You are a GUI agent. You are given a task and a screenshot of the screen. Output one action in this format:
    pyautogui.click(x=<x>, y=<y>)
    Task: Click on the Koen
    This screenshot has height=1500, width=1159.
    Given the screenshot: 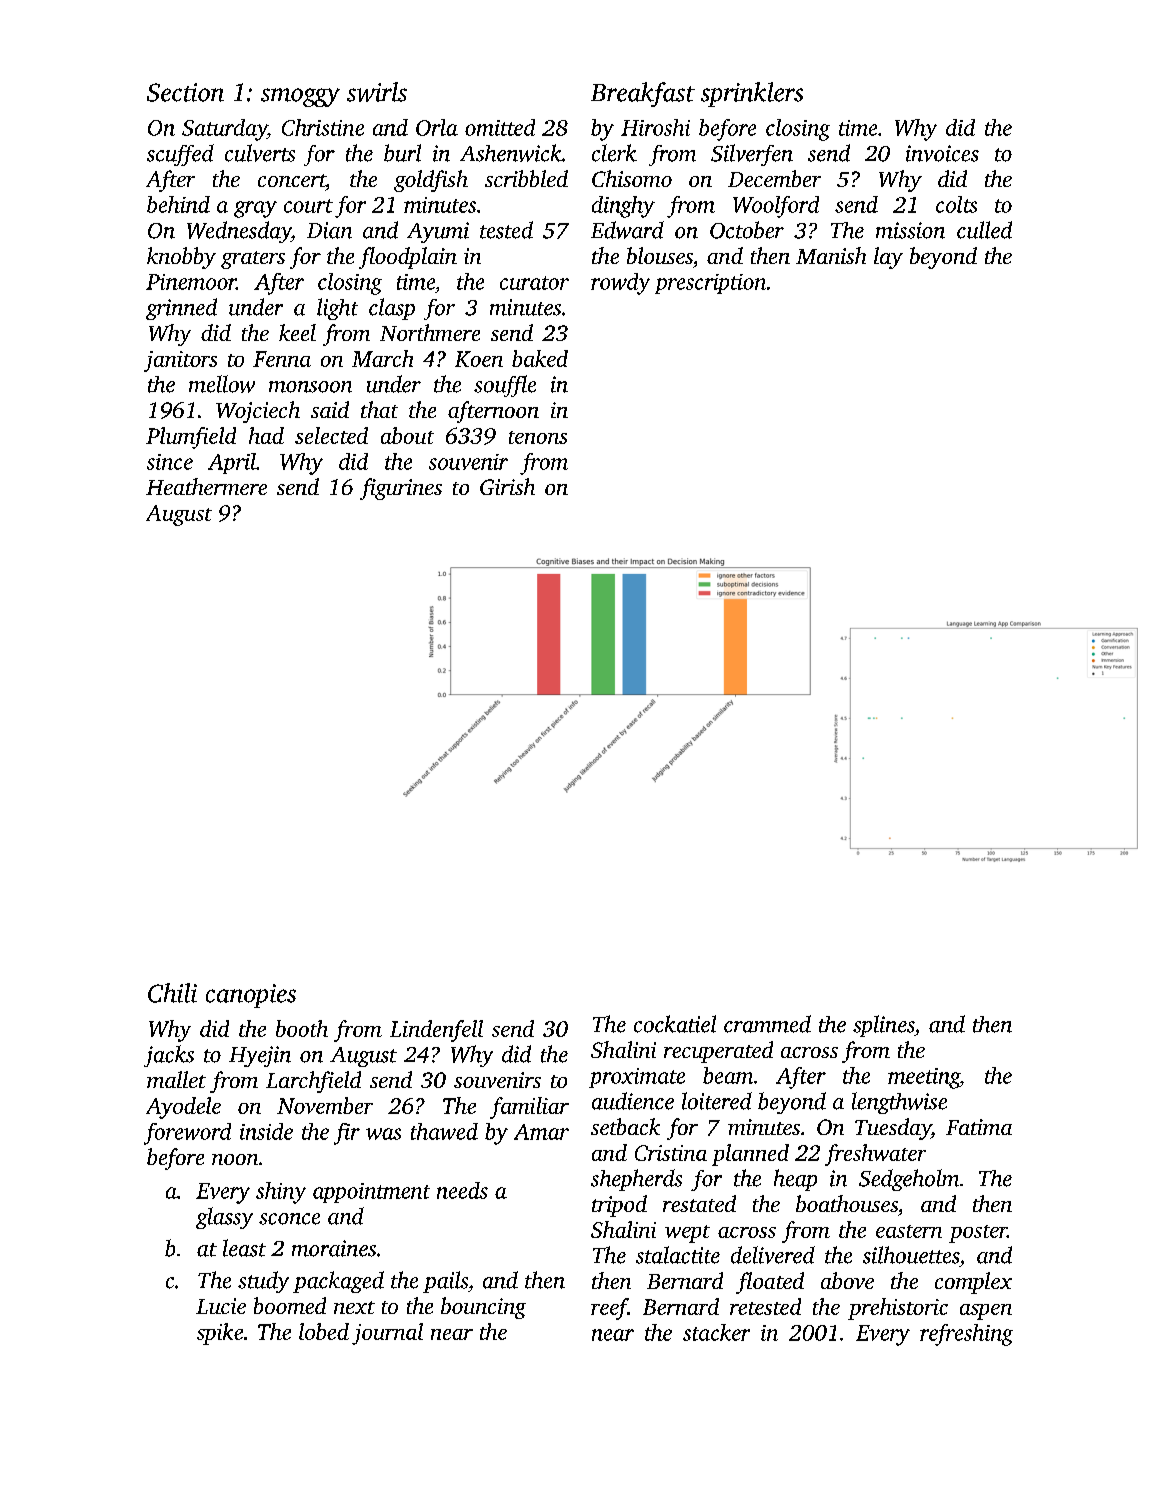 What is the action you would take?
    pyautogui.click(x=479, y=359)
